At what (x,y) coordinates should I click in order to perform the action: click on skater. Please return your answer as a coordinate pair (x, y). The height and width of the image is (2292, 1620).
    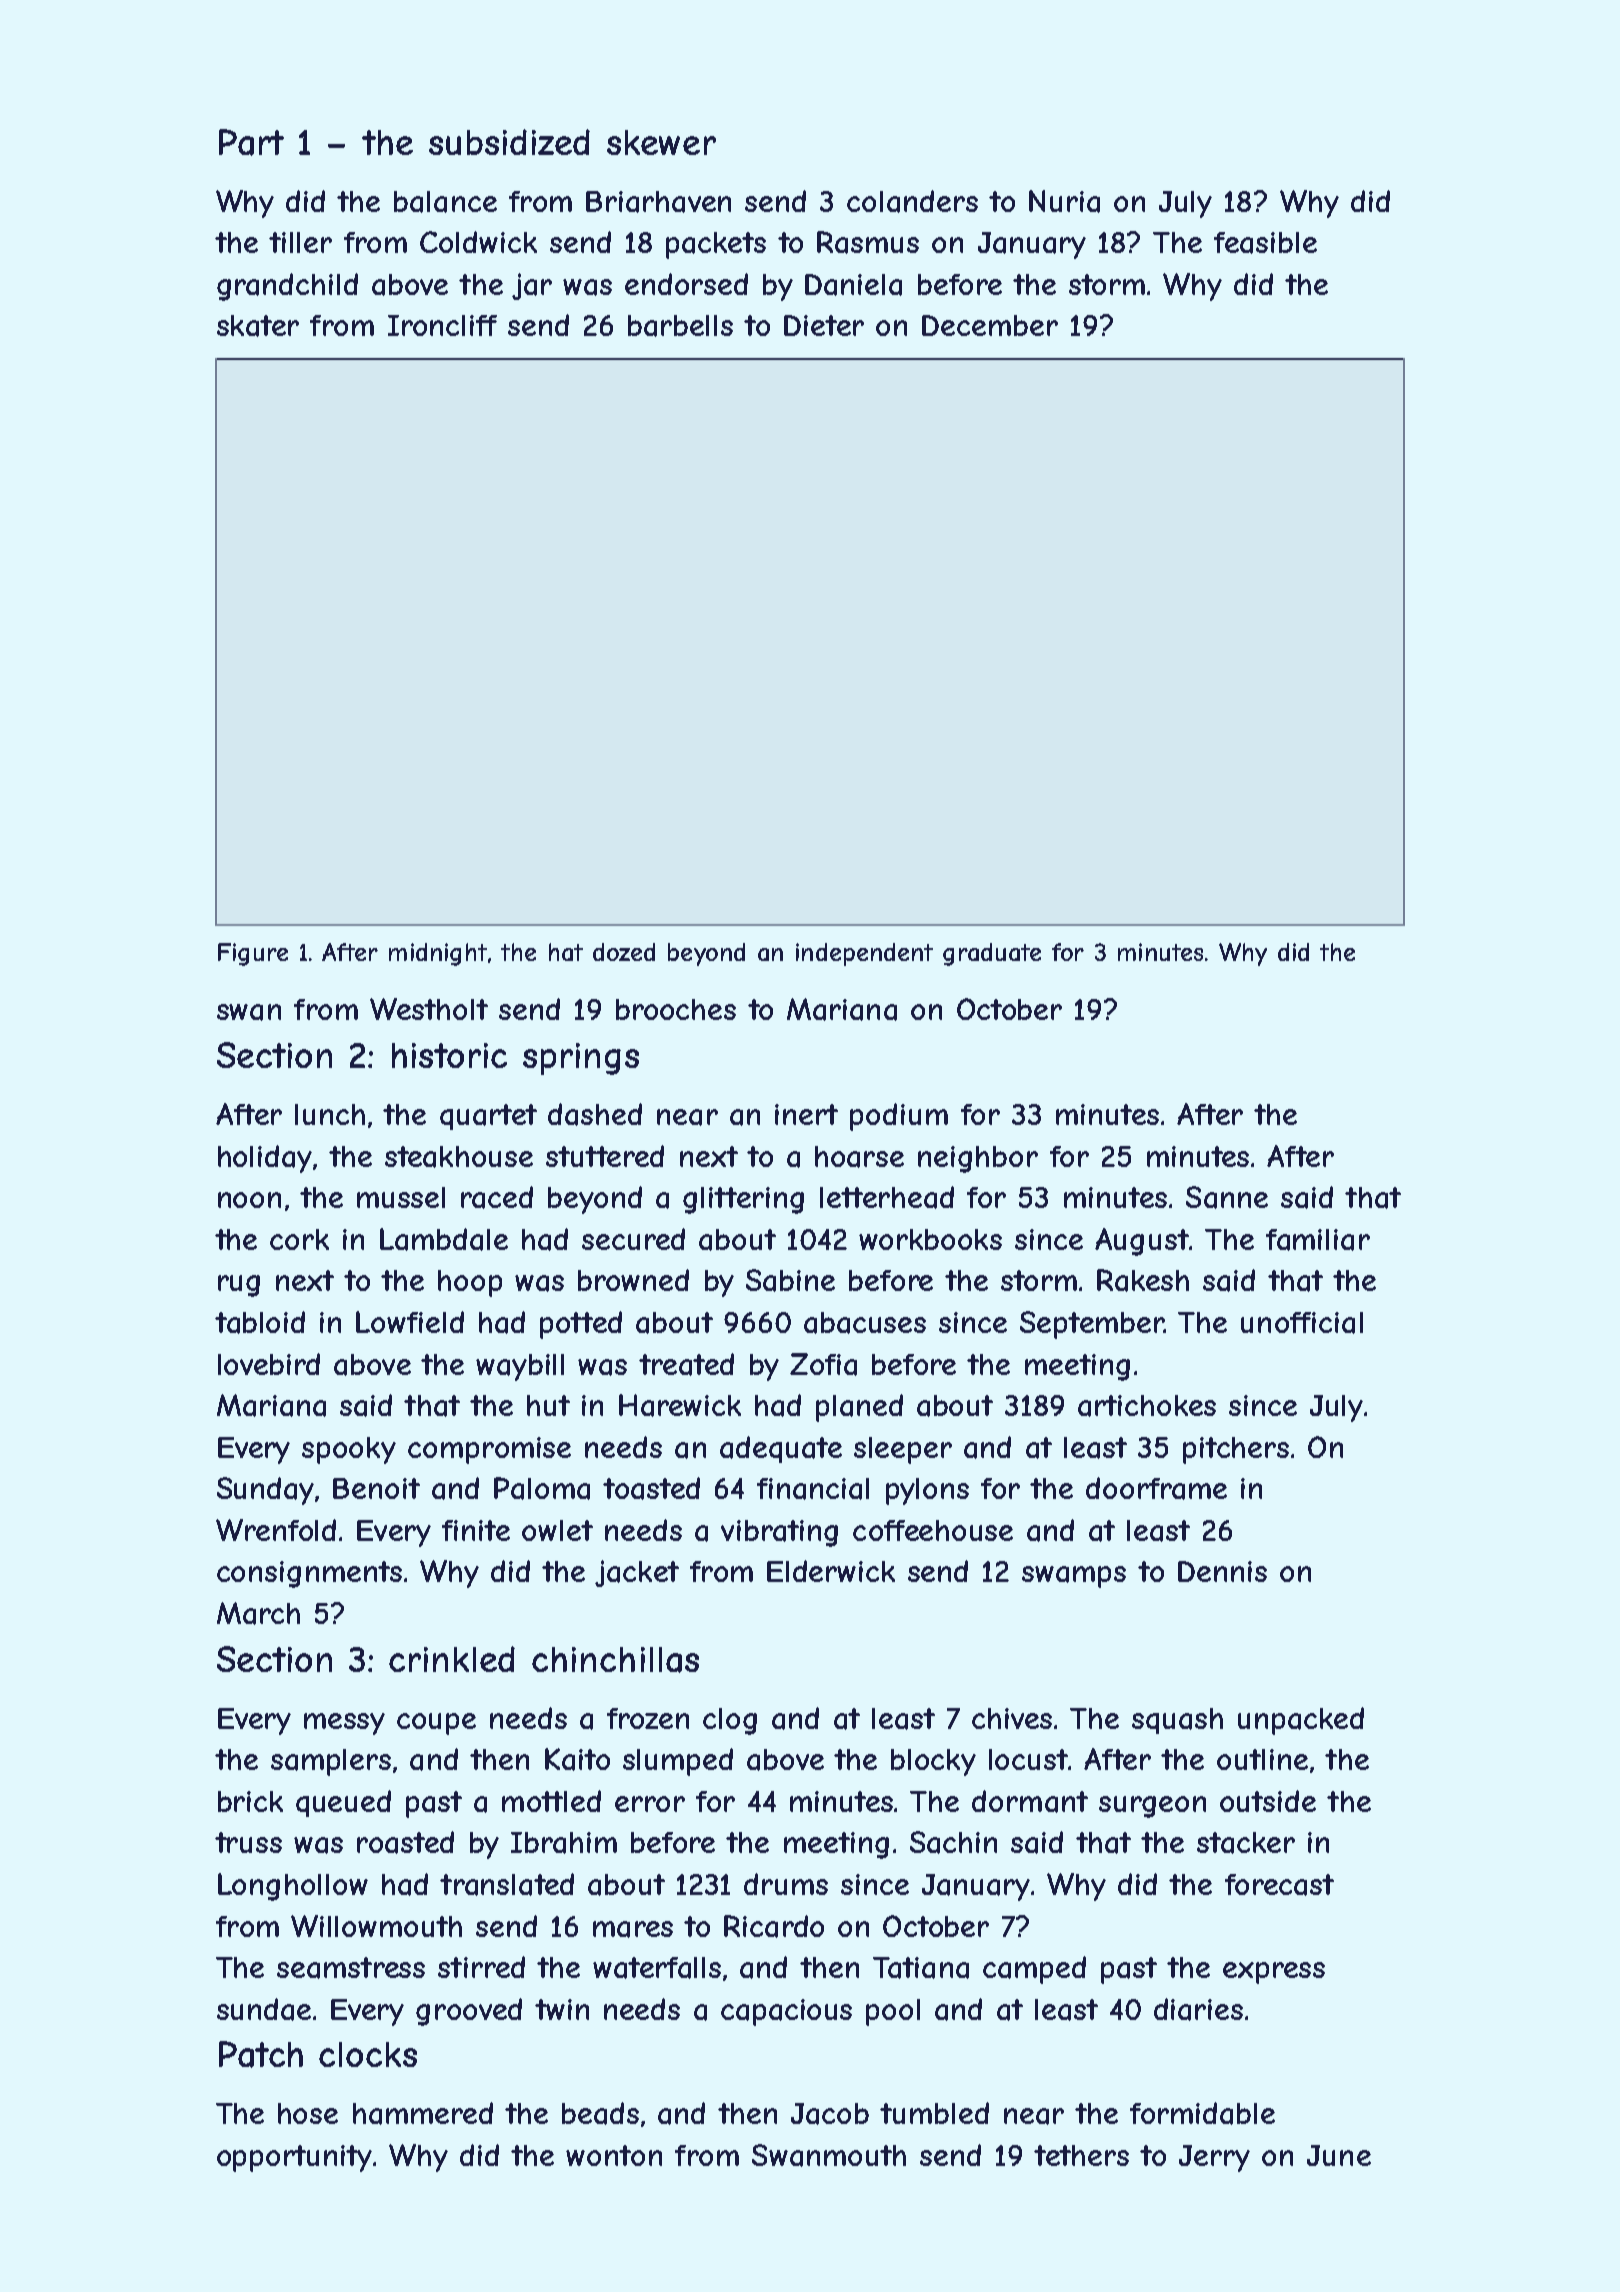
    Looking at the image, I should click on (258, 326).
